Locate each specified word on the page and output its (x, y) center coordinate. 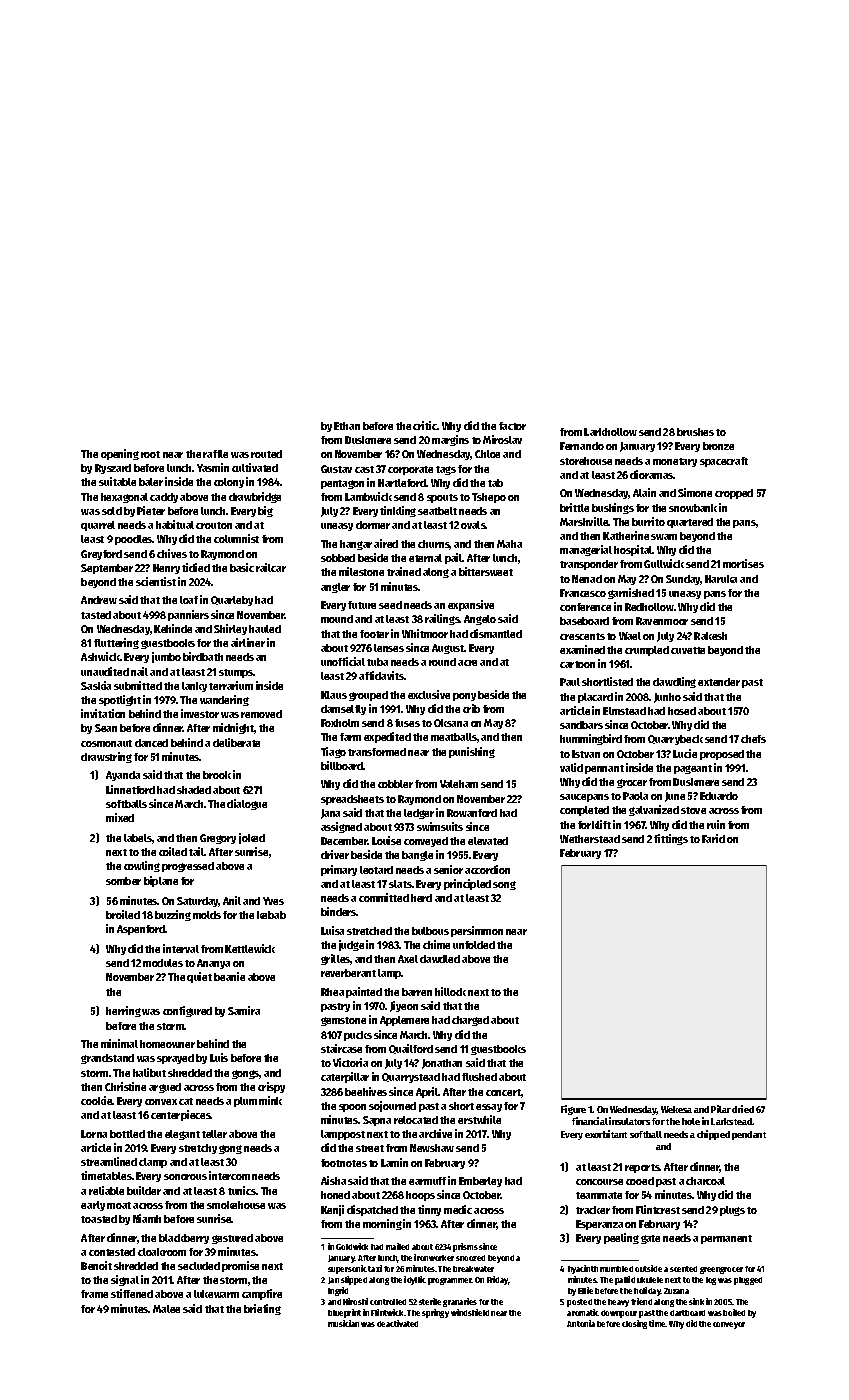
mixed (120, 817)
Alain (644, 492)
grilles (336, 959)
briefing (262, 1309)
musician (343, 1323)
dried (743, 1109)
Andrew (99, 600)
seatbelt (437, 511)
